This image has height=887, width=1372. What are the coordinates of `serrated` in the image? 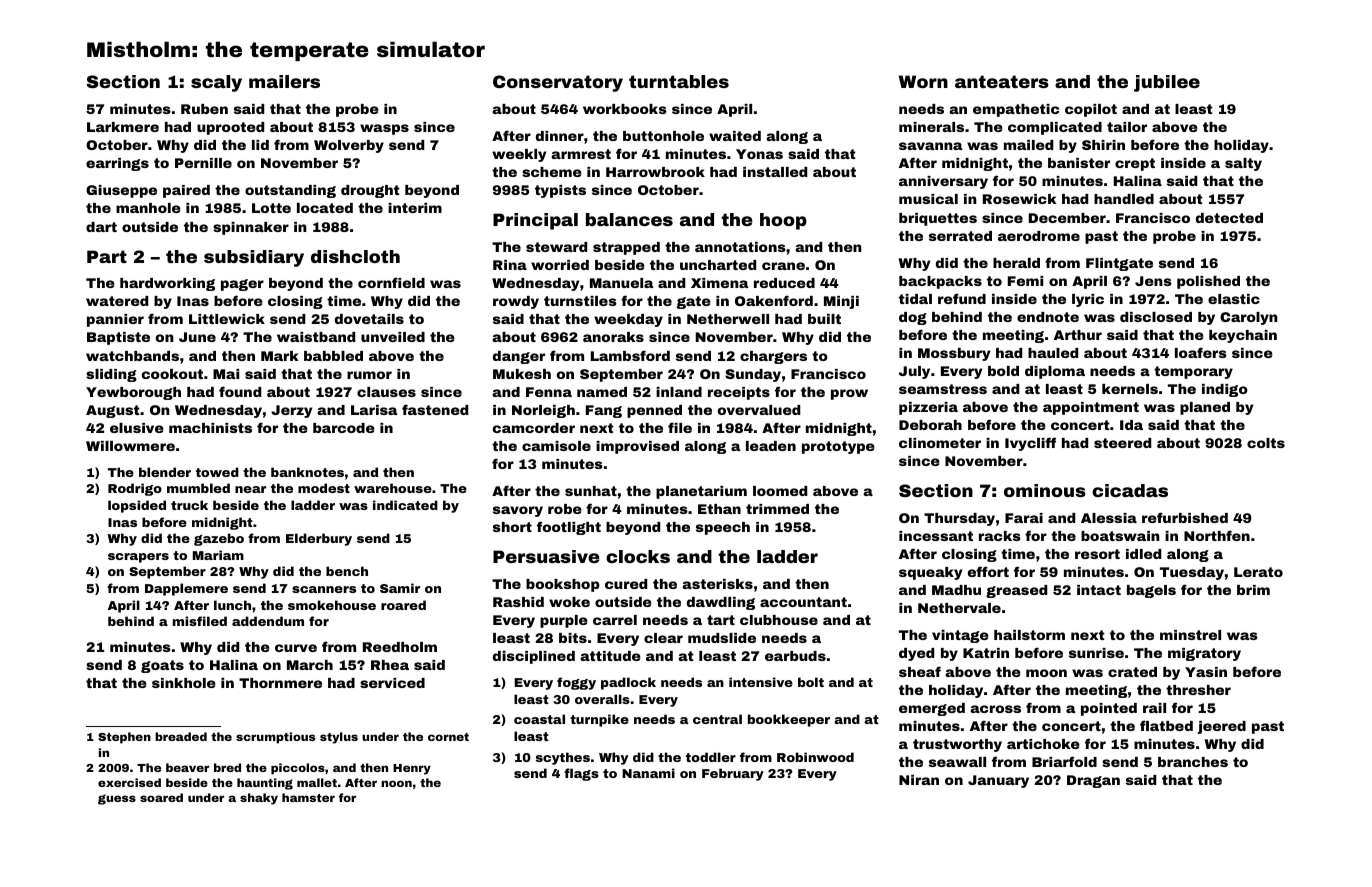 It's located at (960, 236).
